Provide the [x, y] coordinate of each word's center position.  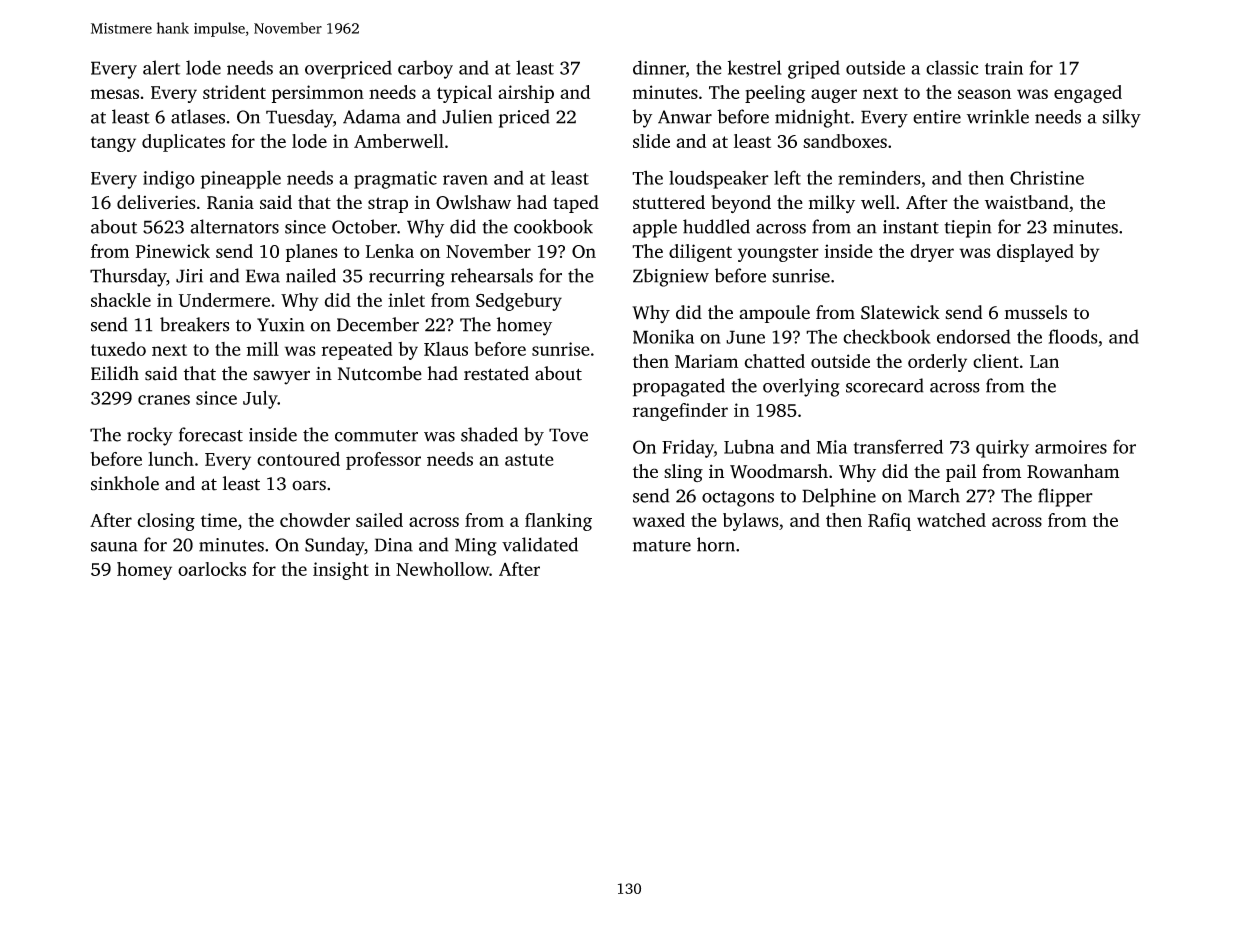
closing [166, 522]
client [996, 361]
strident [234, 92]
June [745, 337]
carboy [425, 69]
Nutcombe [380, 373]
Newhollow [442, 569]
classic [952, 67]
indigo [169, 180]
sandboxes [845, 141]
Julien [467, 116]
